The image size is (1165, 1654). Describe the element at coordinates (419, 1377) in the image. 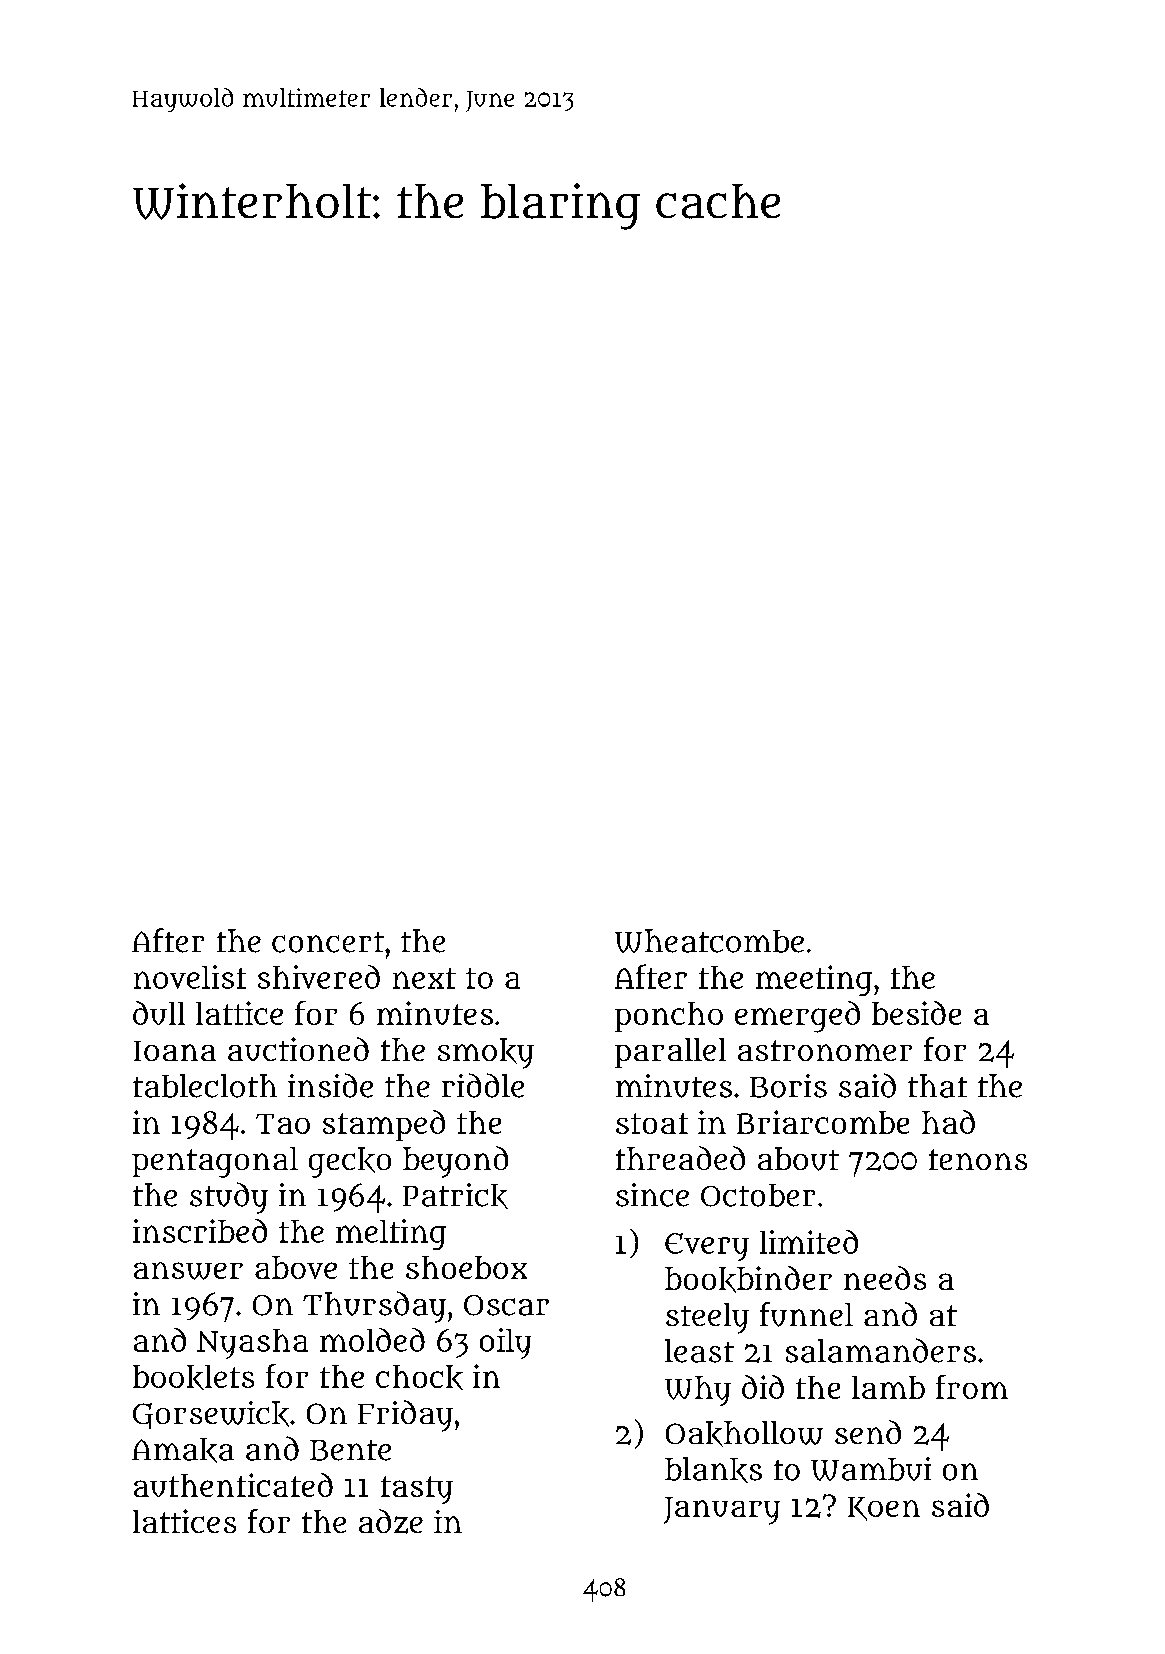

I see `chock` at that location.
